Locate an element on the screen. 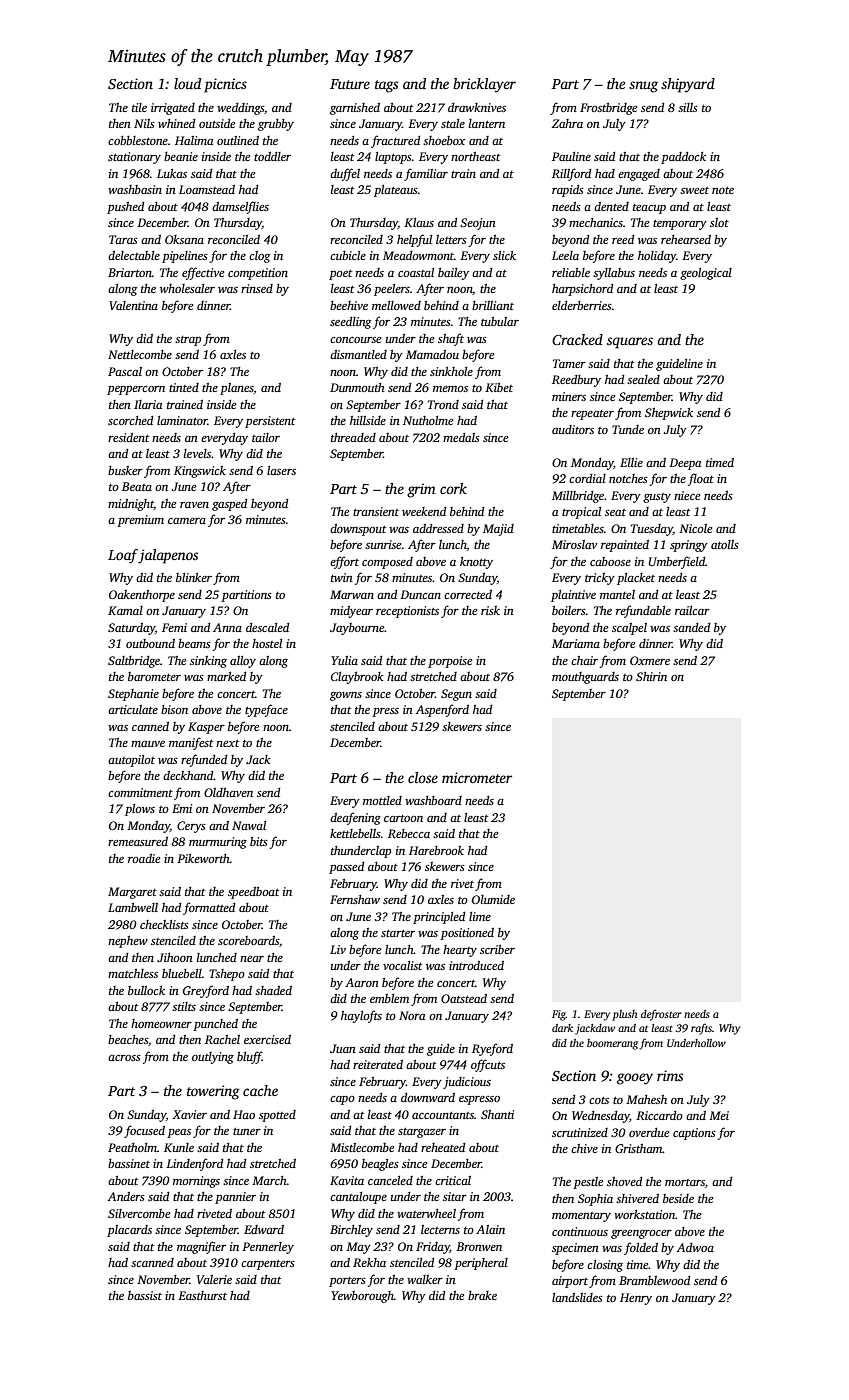 The width and height of the screenshot is (849, 1400). bluff is located at coordinates (249, 1057).
